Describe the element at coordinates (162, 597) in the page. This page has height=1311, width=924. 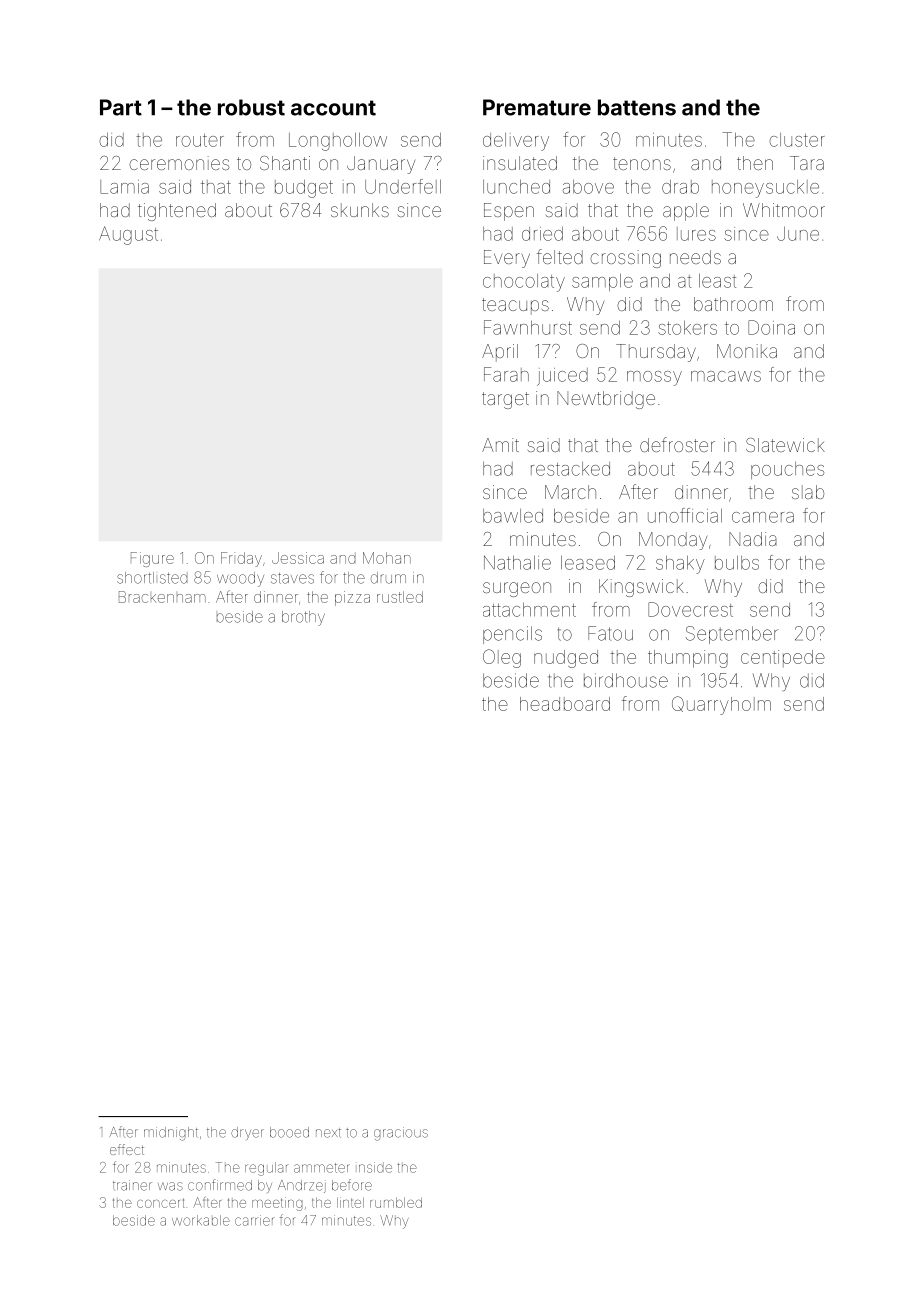
I see `Brackenham` at that location.
